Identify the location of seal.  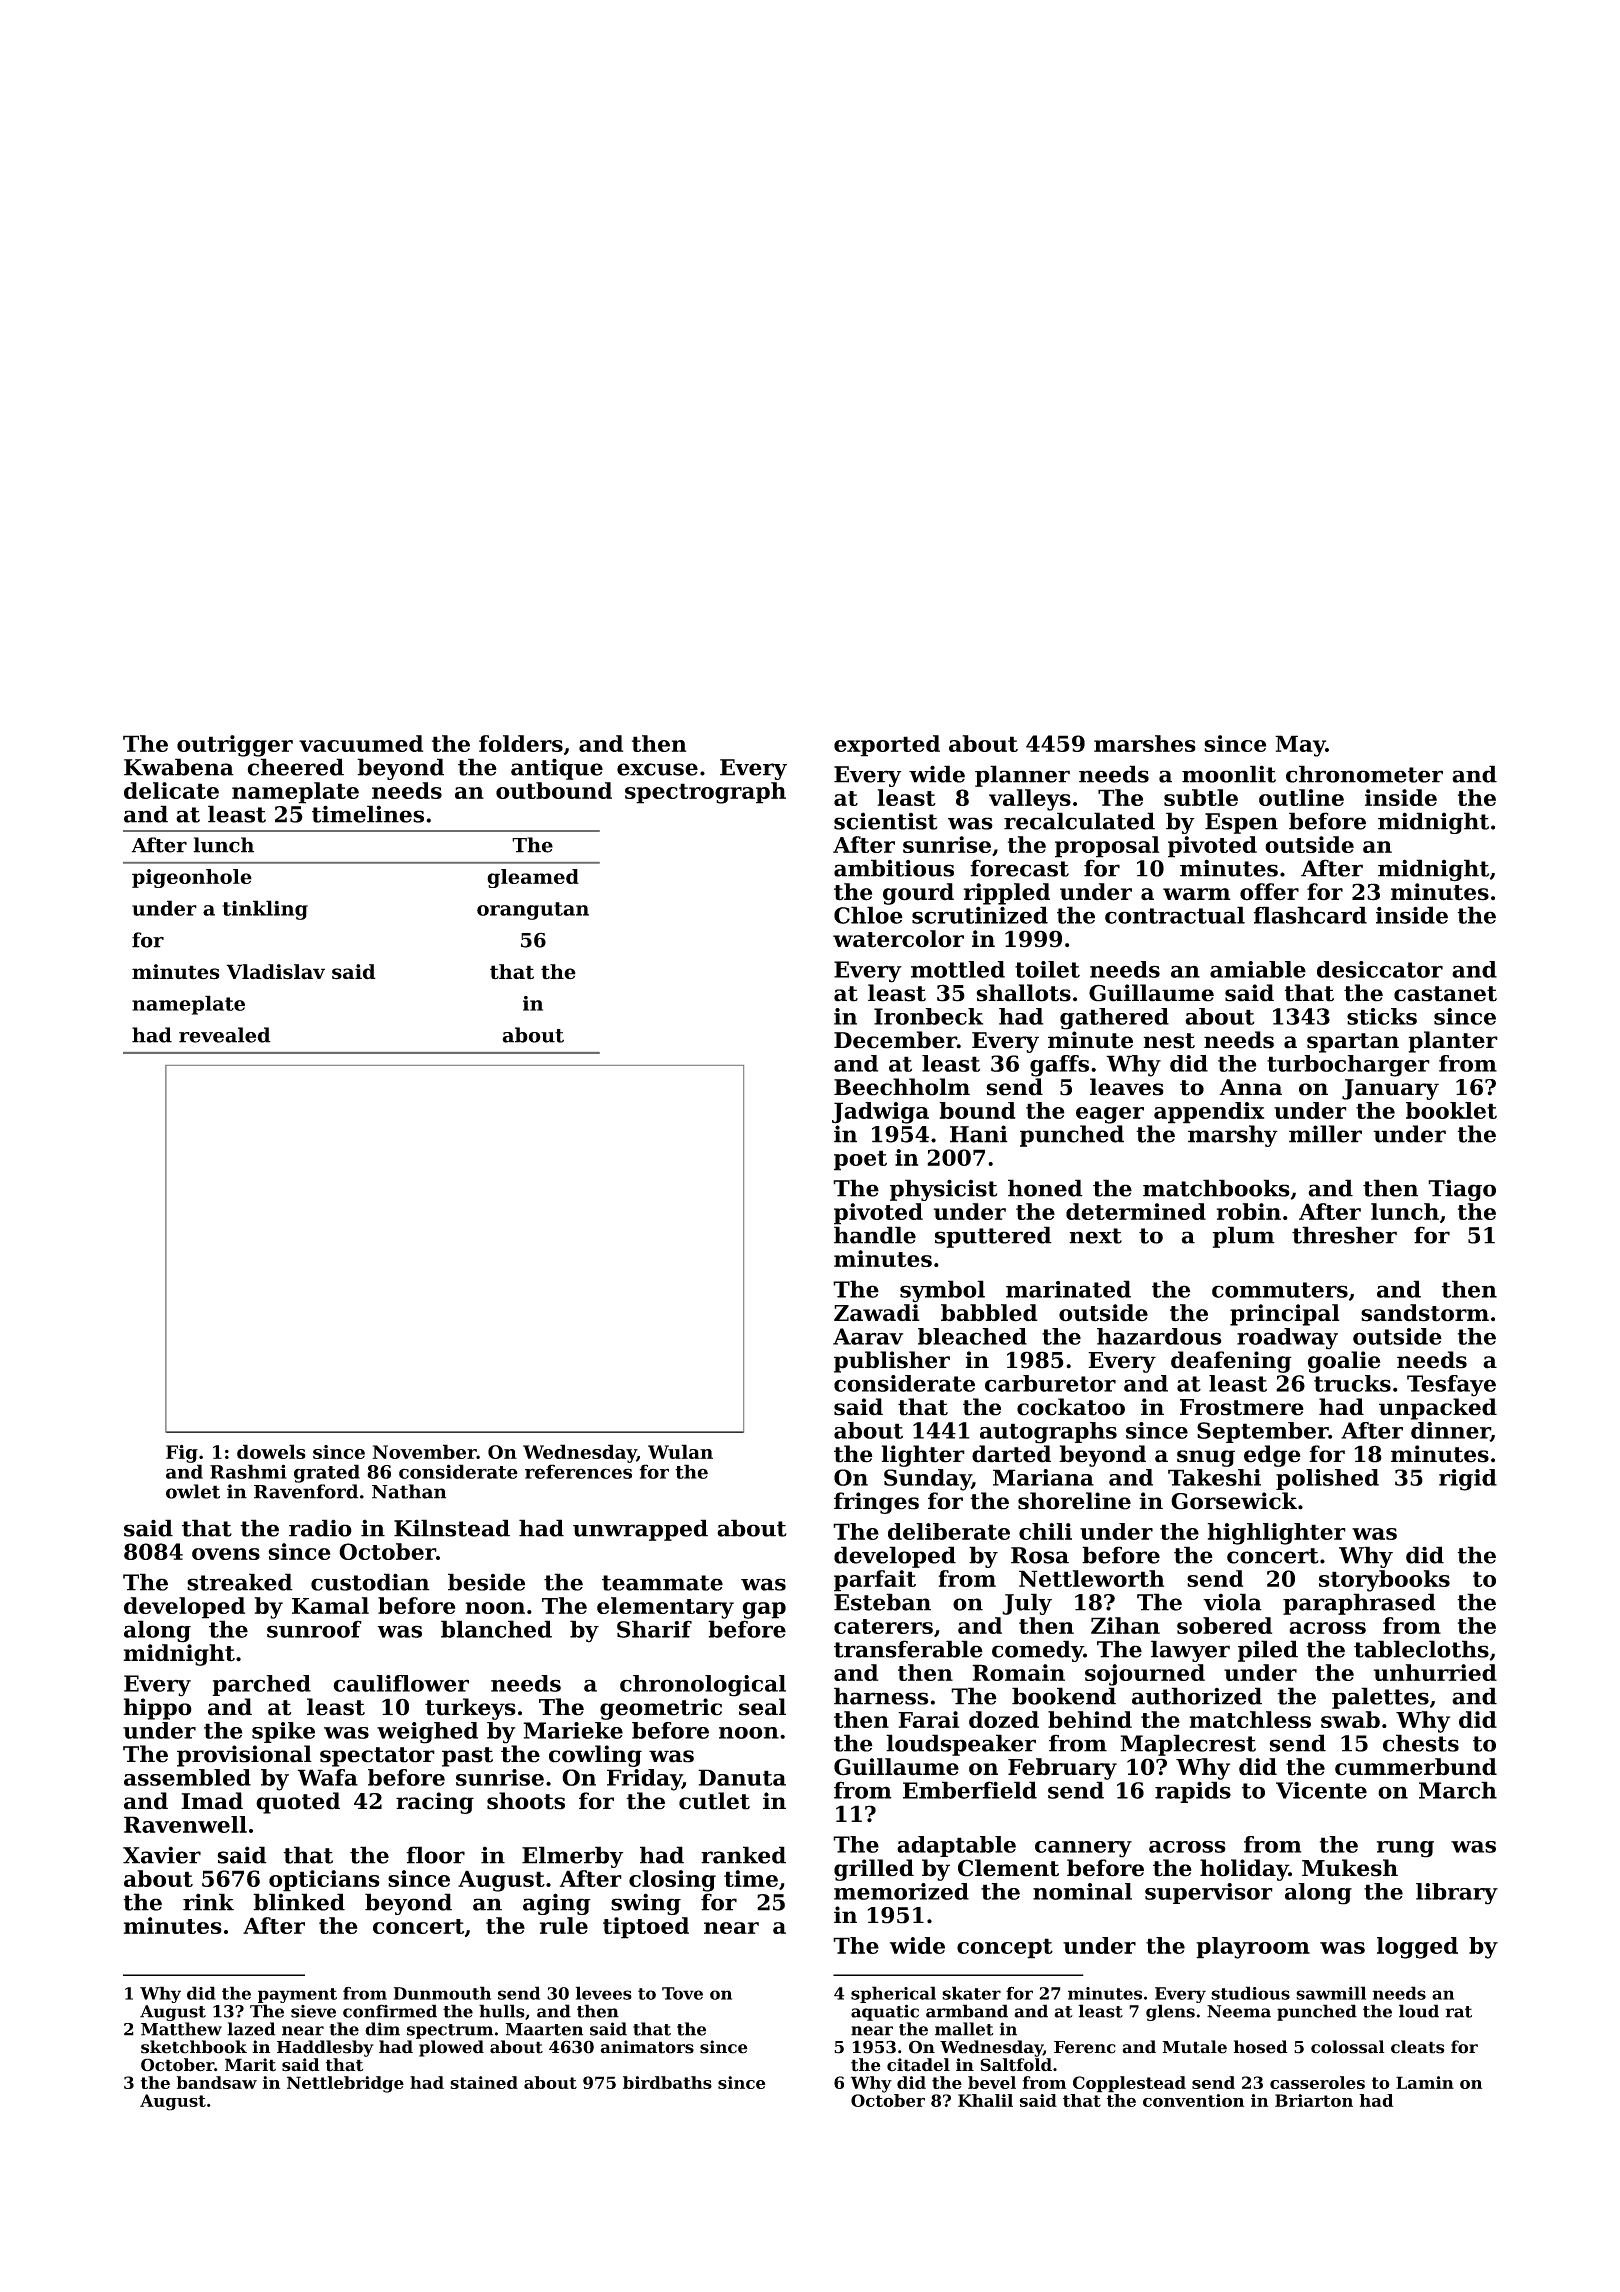
(762, 1707).
